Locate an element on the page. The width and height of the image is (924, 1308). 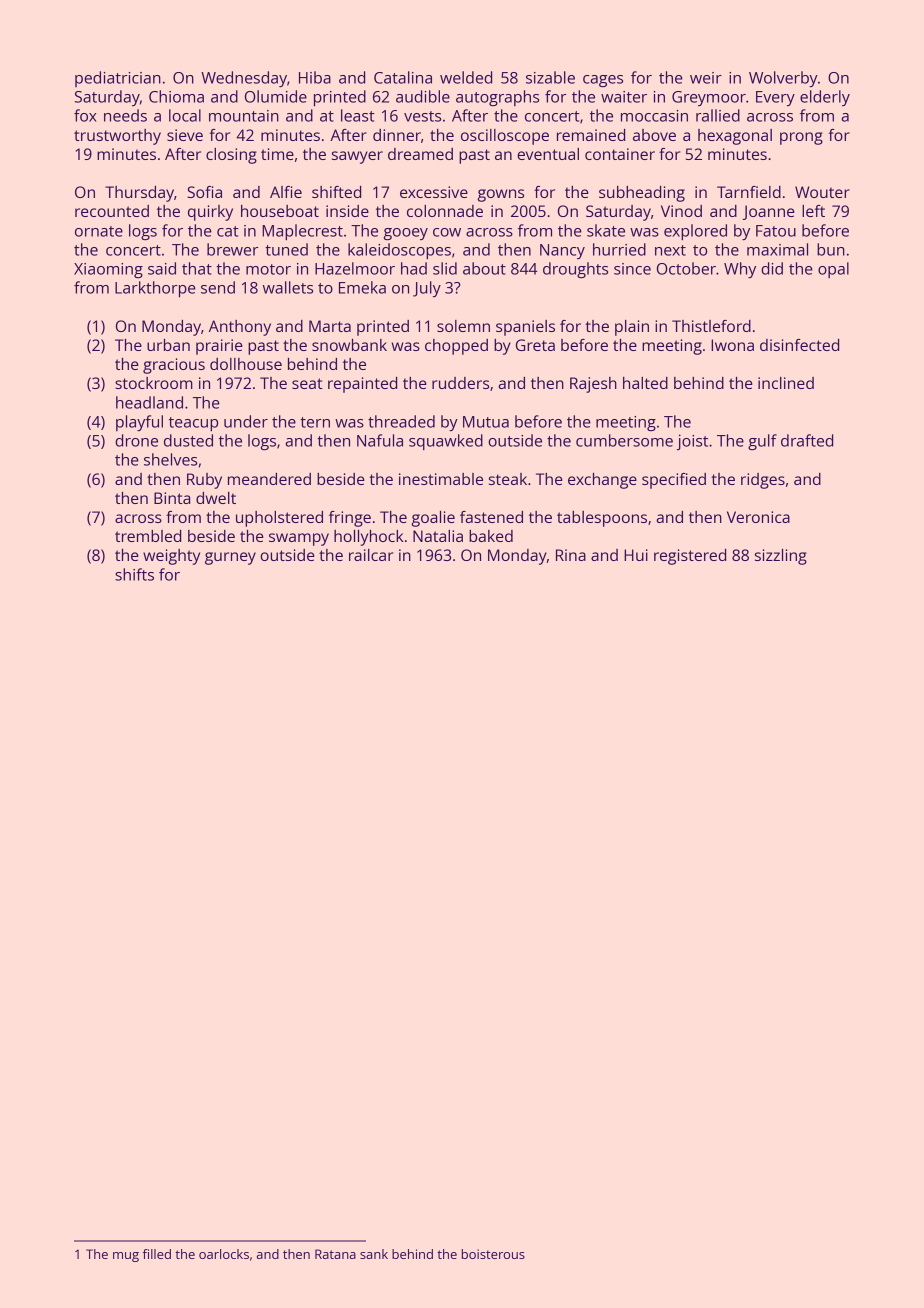
Wolverby is located at coordinates (783, 79).
